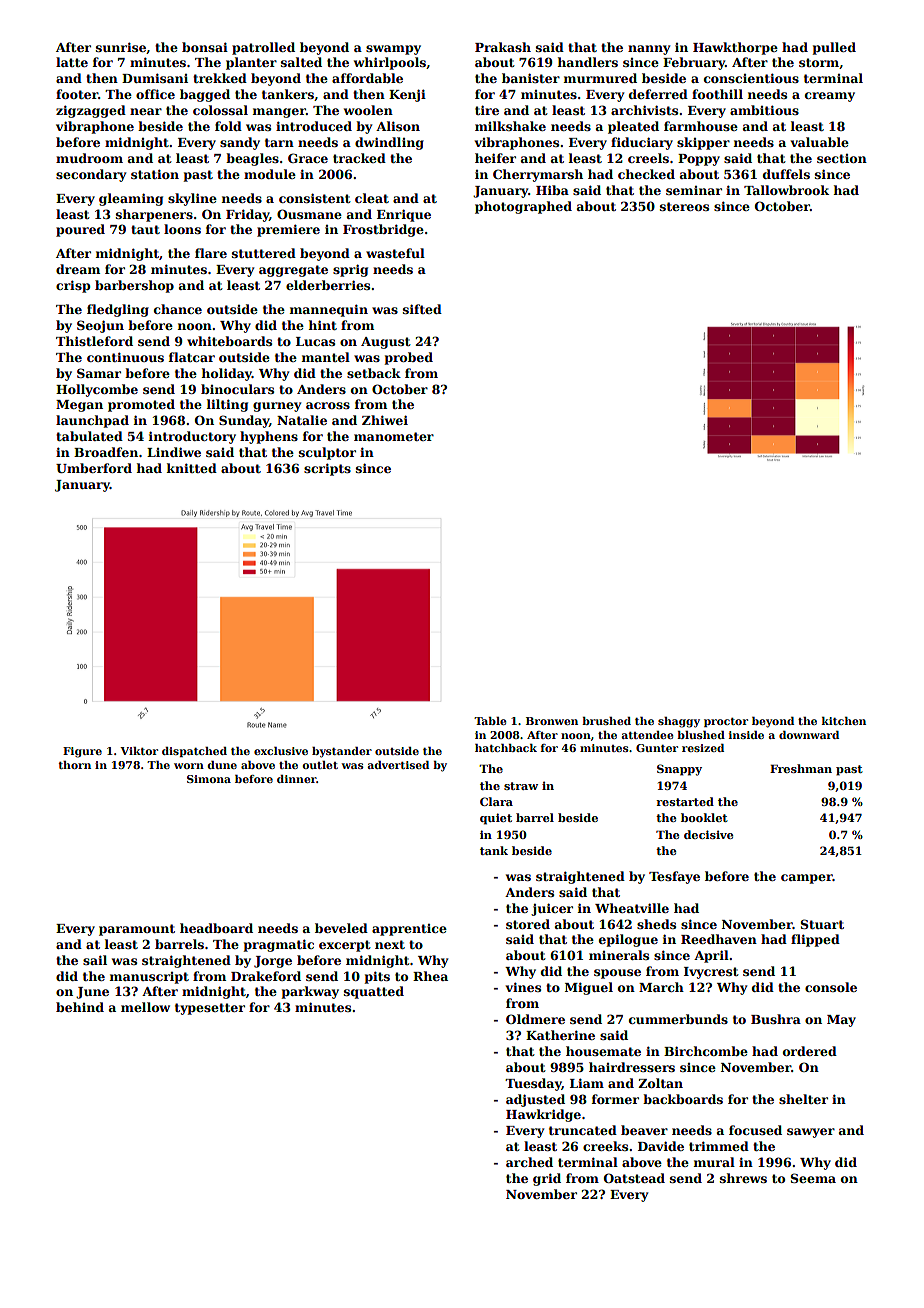 The width and height of the image is (924, 1308). I want to click on mellow, so click(145, 1007).
